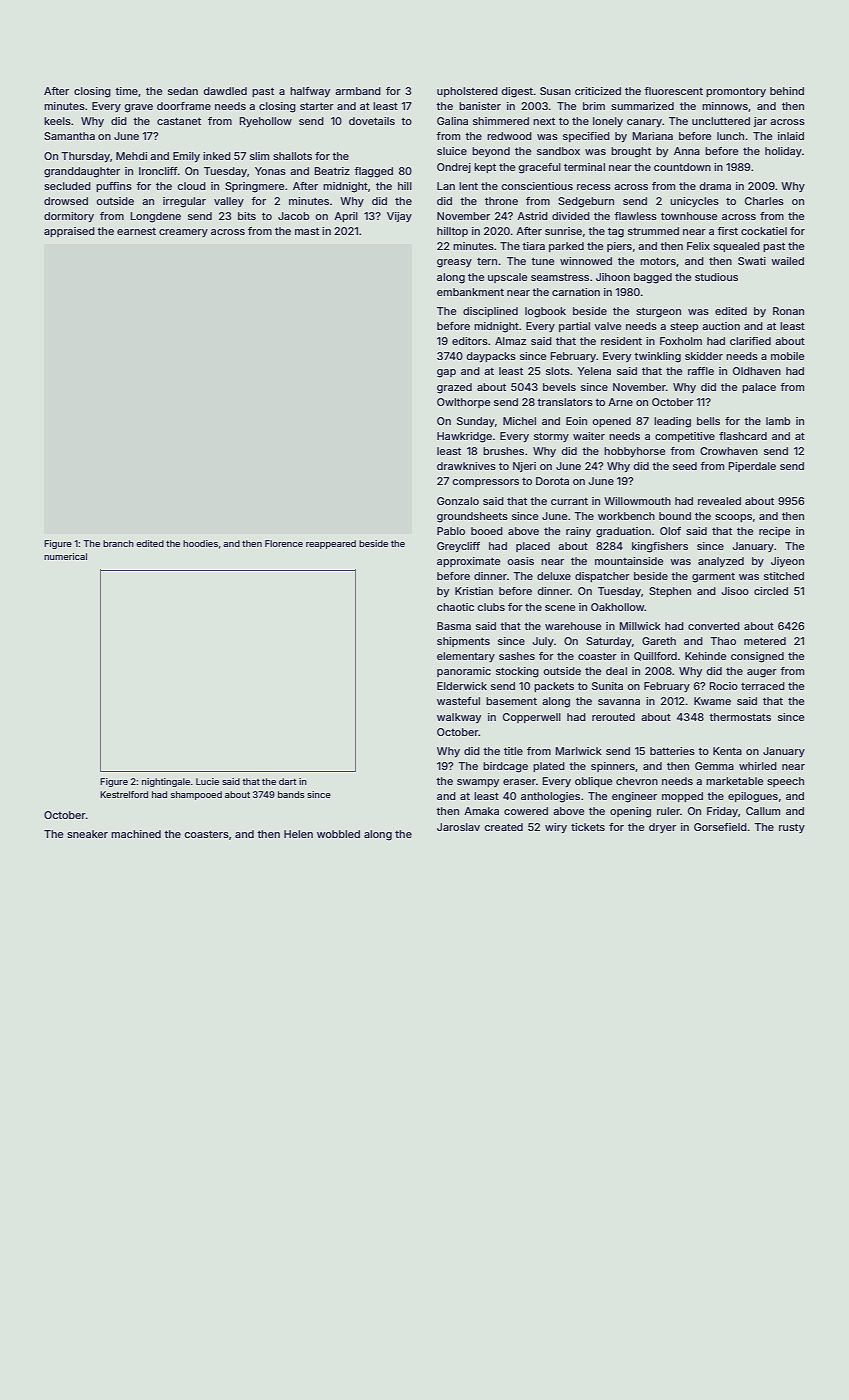  Describe the element at coordinates (578, 532) in the screenshot. I see `rainy` at that location.
